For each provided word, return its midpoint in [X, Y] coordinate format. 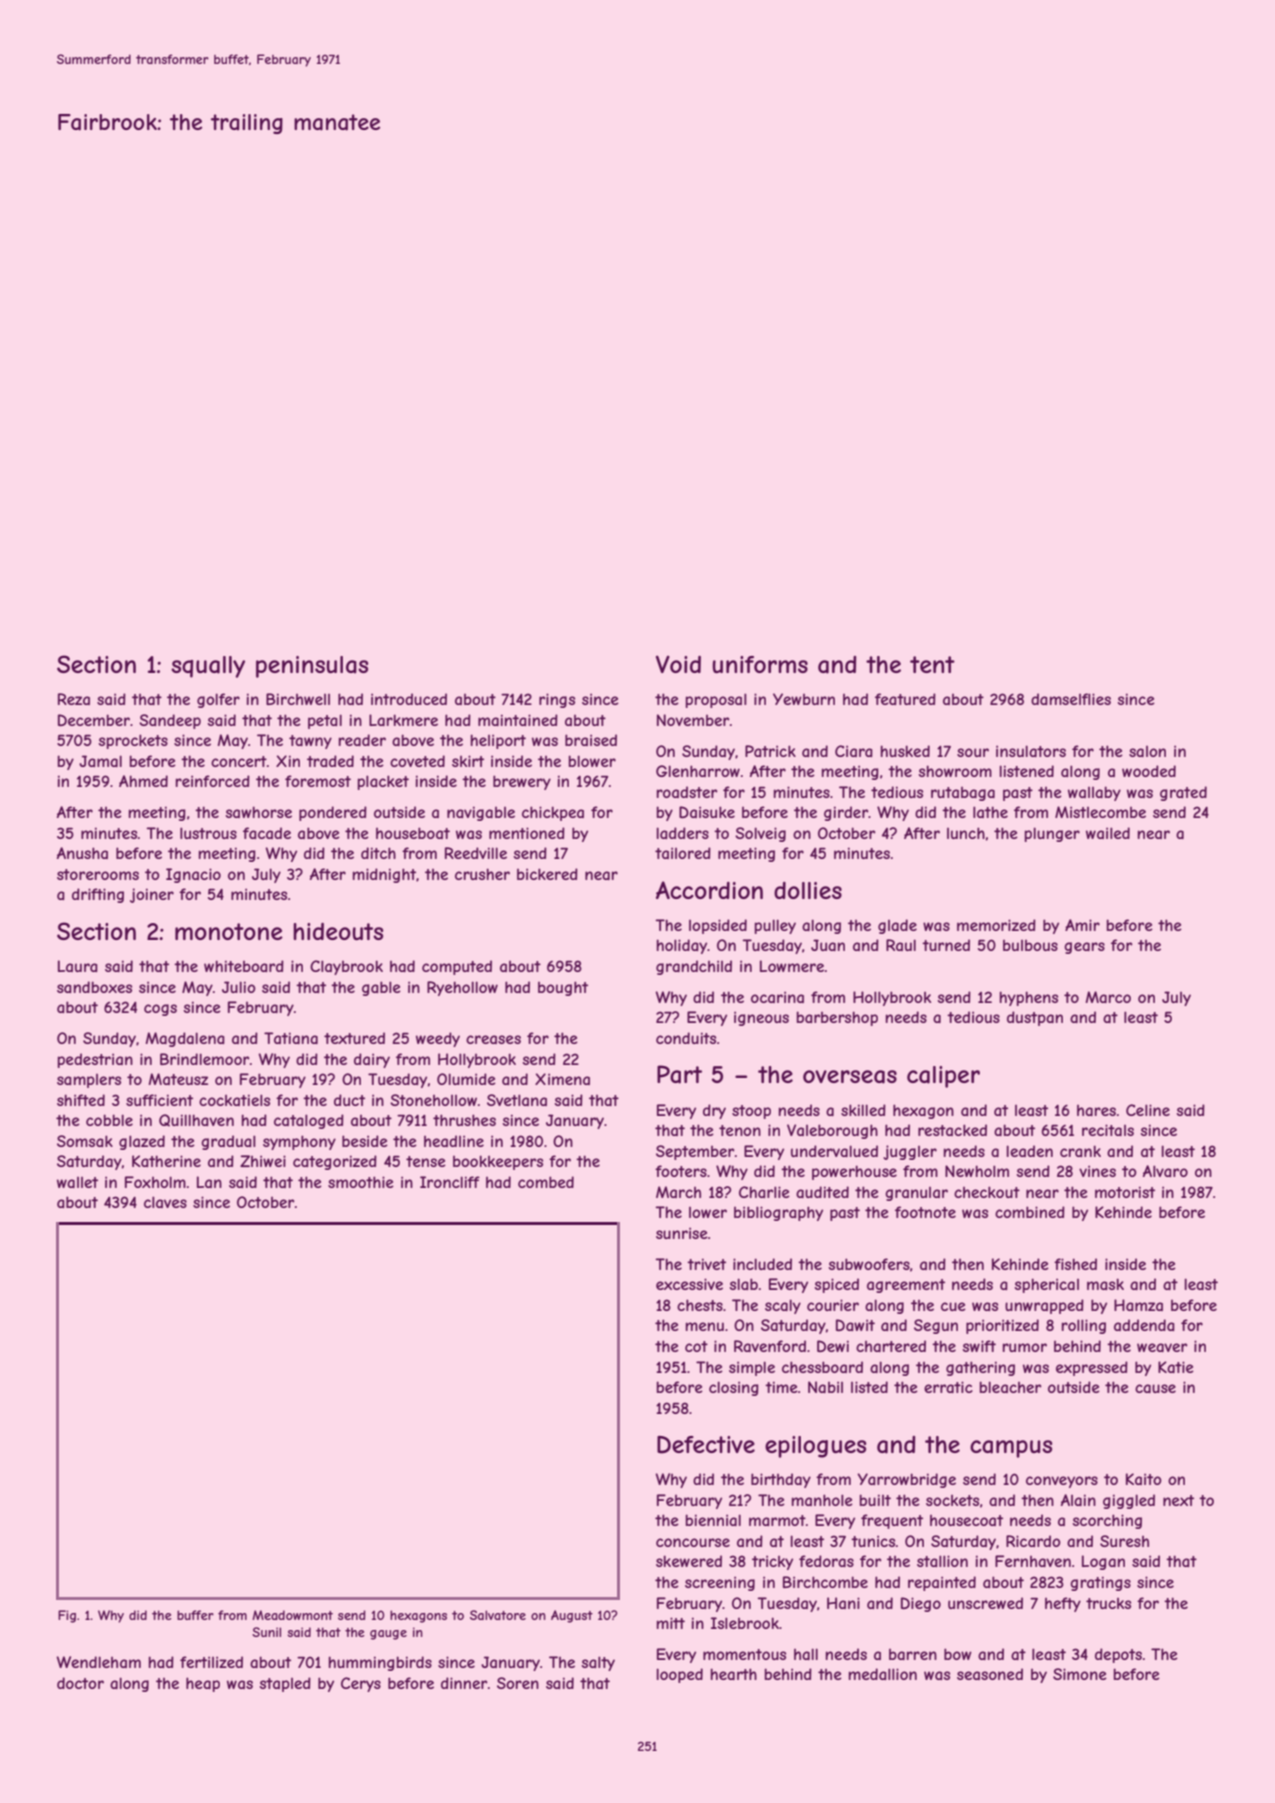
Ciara [854, 751]
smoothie [361, 1182]
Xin [288, 761]
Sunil [266, 1632]
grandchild [694, 967]
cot [696, 1346]
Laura [78, 966]
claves [165, 1202]
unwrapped [1044, 1306]
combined [1030, 1212]
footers [681, 1171]
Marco [1108, 997]
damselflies [1071, 699]
